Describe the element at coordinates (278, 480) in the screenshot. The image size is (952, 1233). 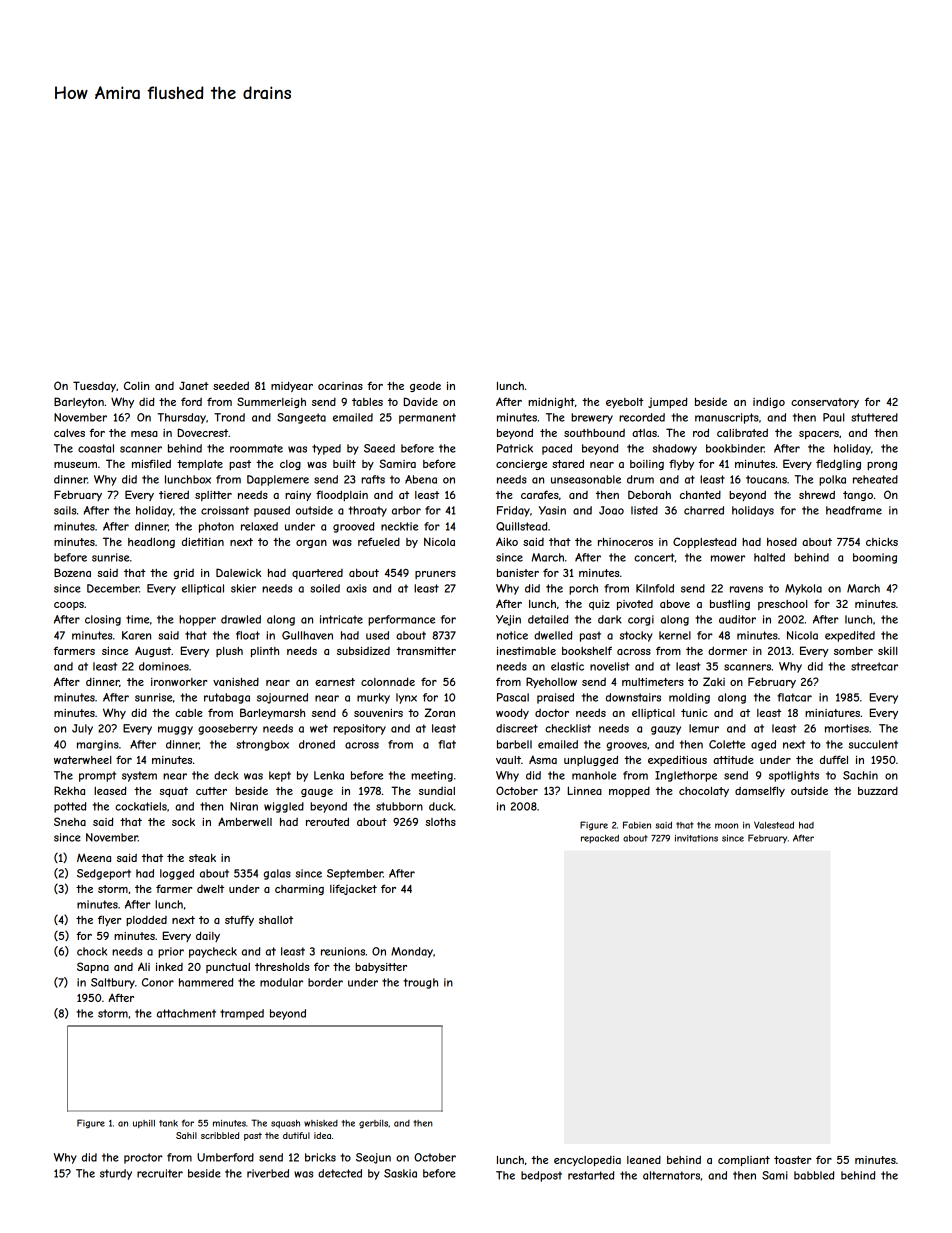
I see `Dapplemere` at that location.
